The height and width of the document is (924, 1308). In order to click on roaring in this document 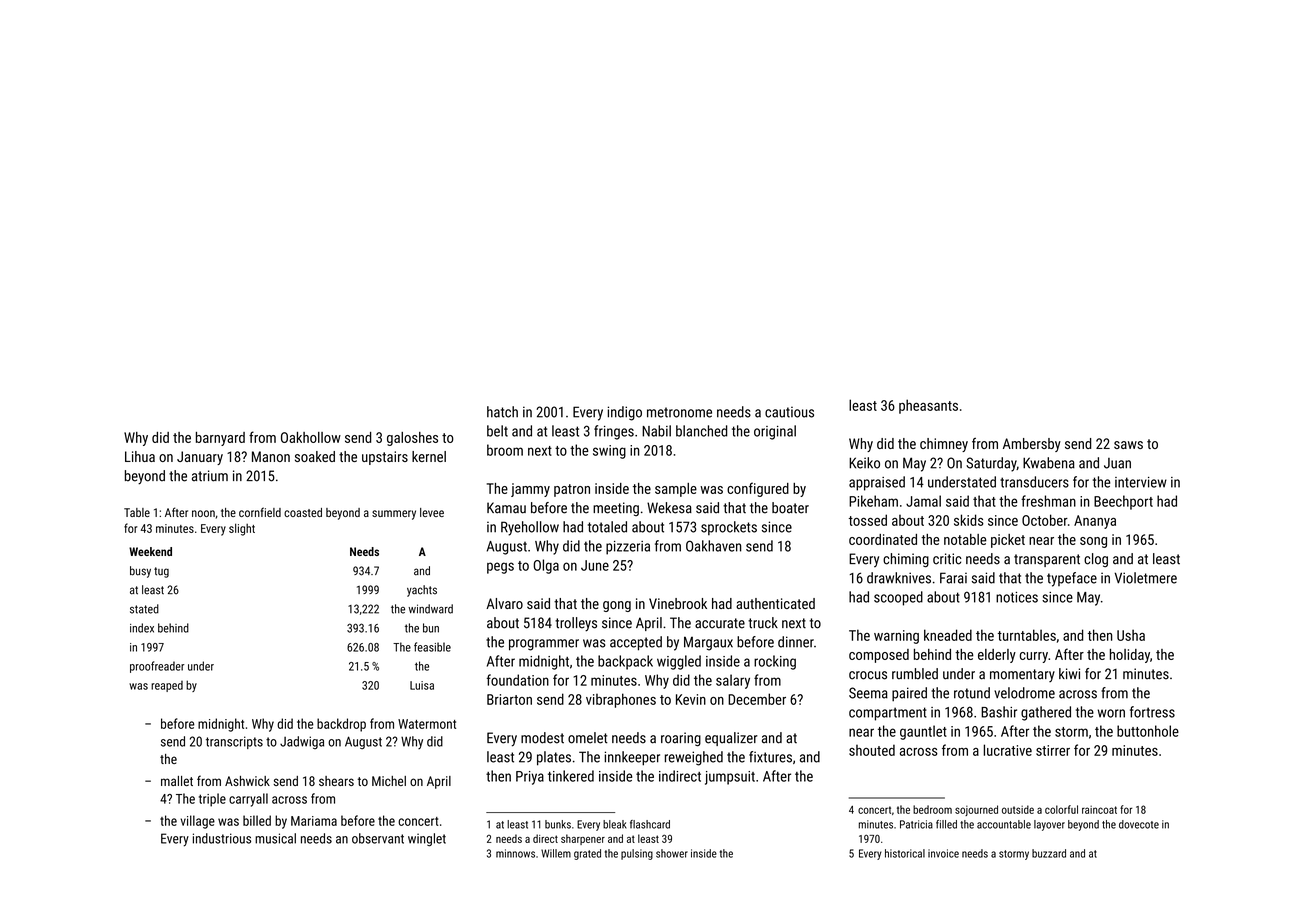, I will do `click(681, 739)`.
